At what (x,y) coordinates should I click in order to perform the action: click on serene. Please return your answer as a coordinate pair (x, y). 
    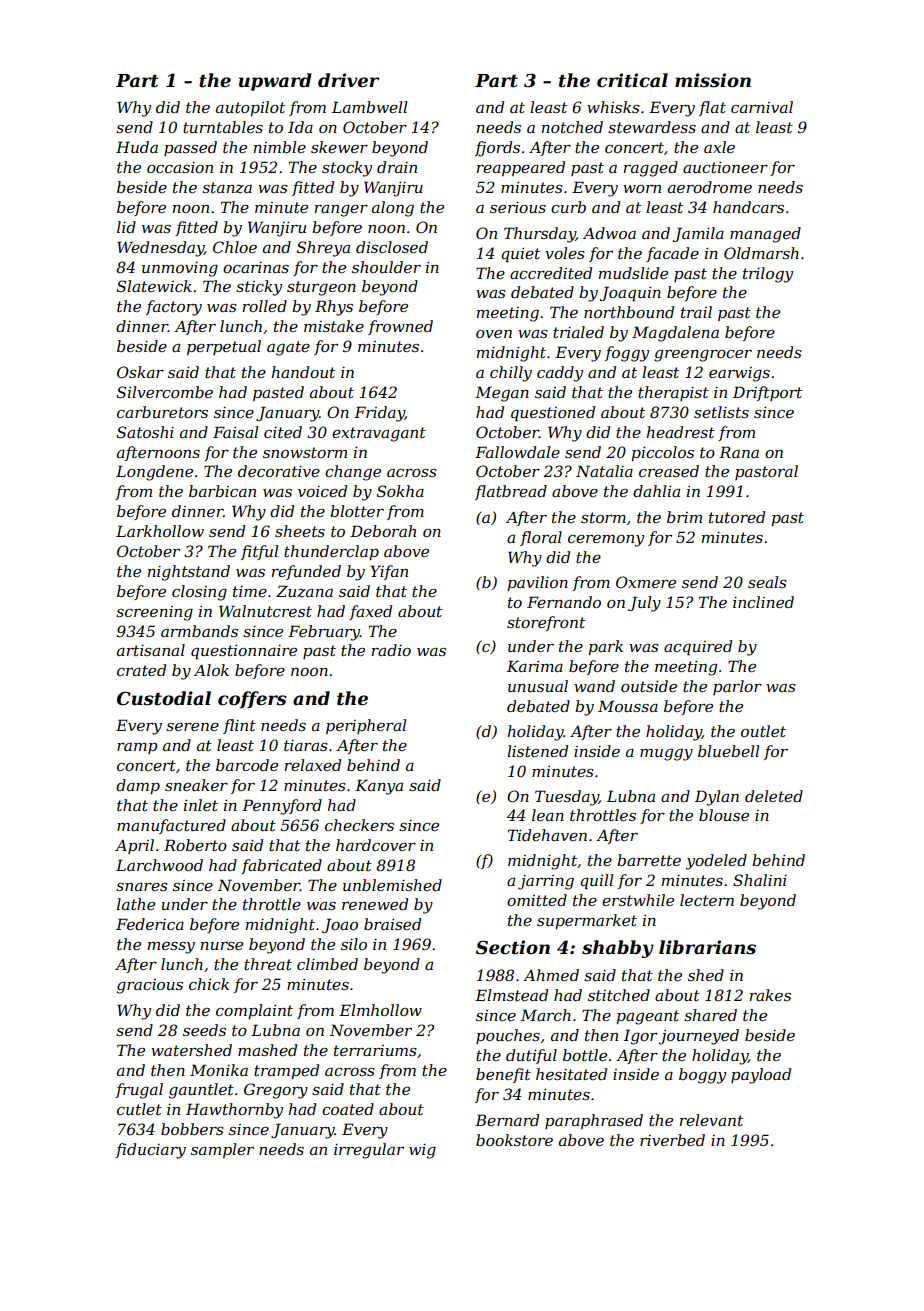
    Looking at the image, I should click on (192, 727).
